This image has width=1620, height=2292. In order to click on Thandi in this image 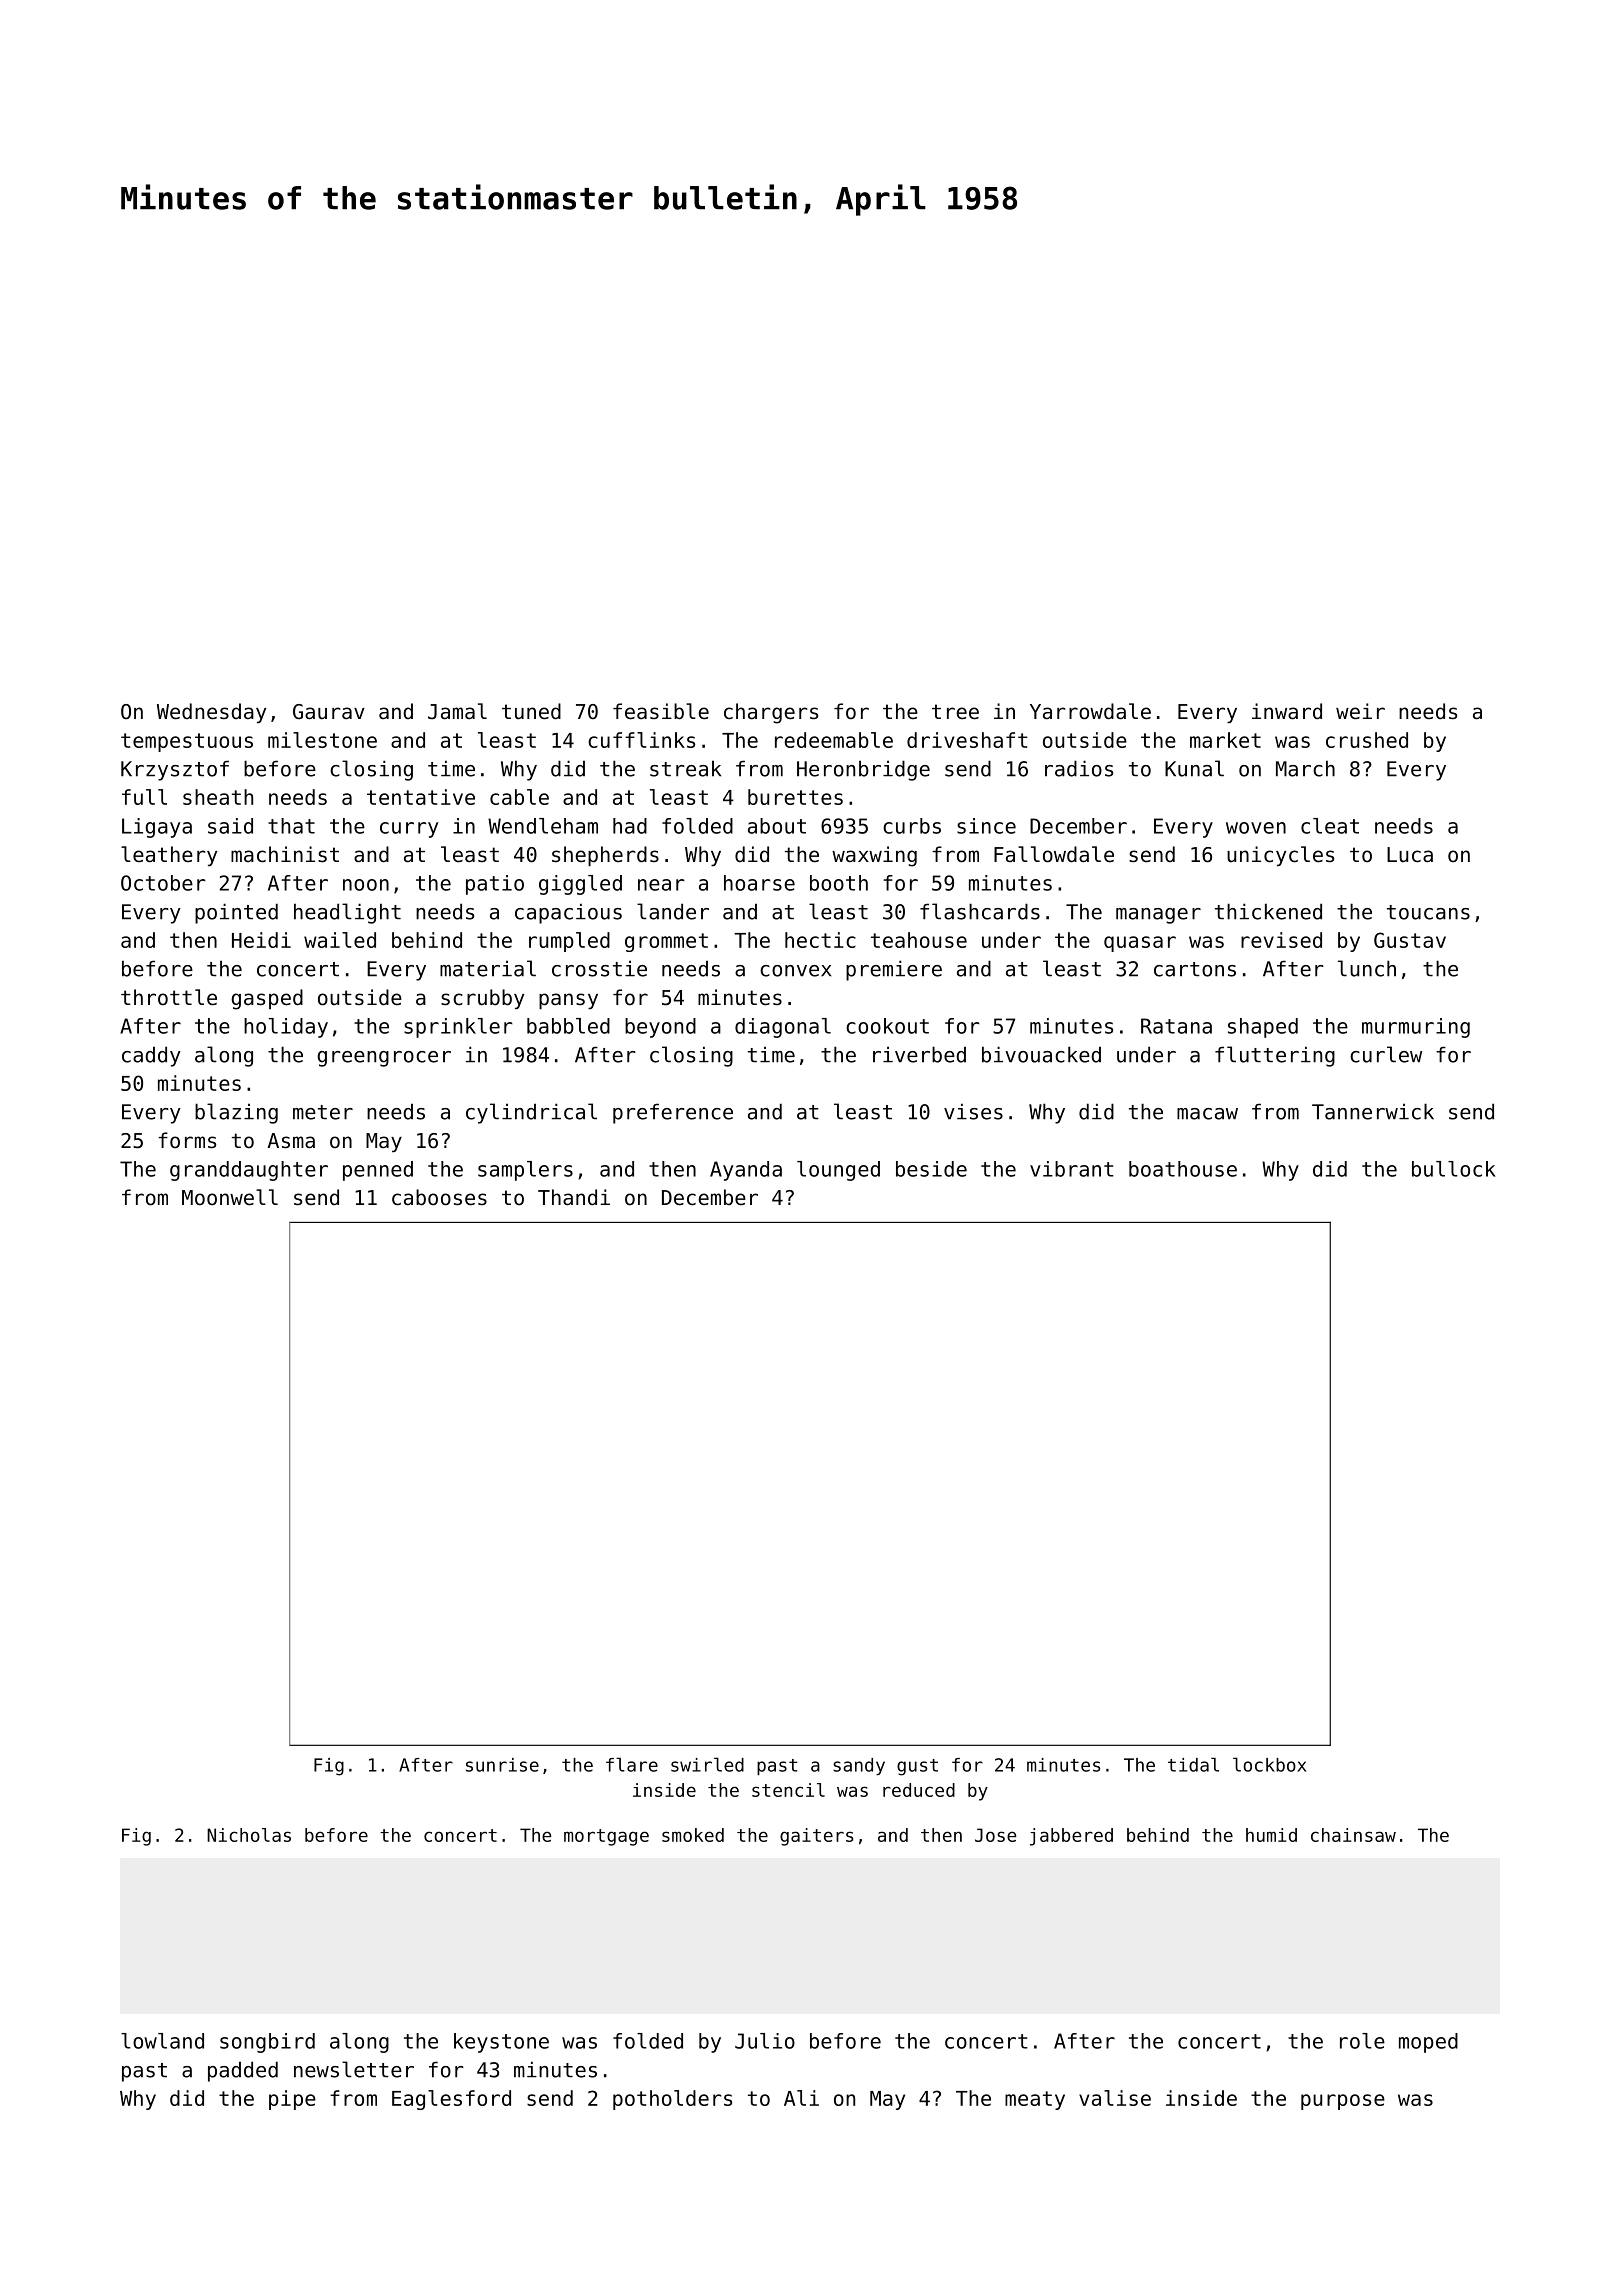, I will do `click(574, 1197)`.
